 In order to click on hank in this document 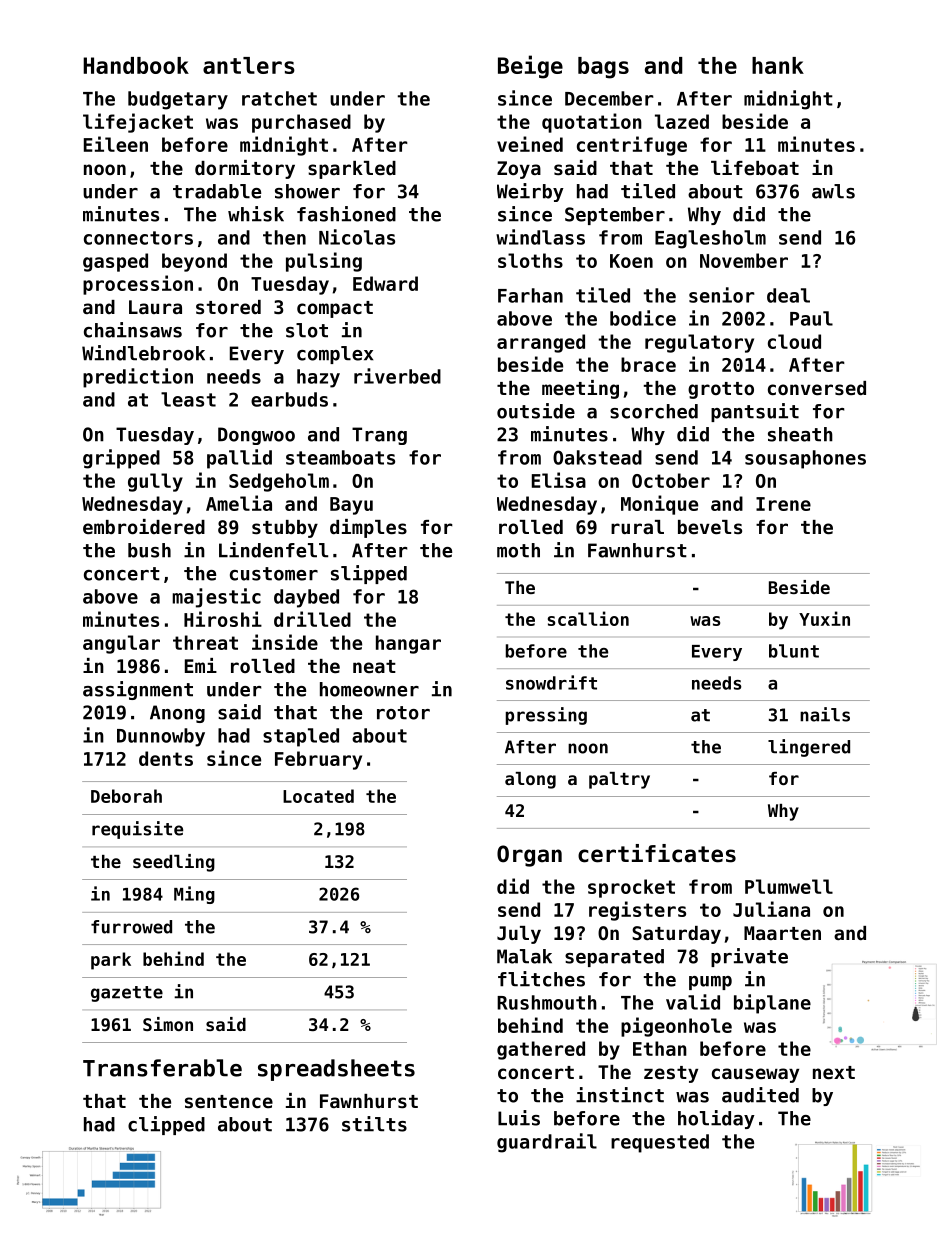, I will do `click(778, 65)`.
